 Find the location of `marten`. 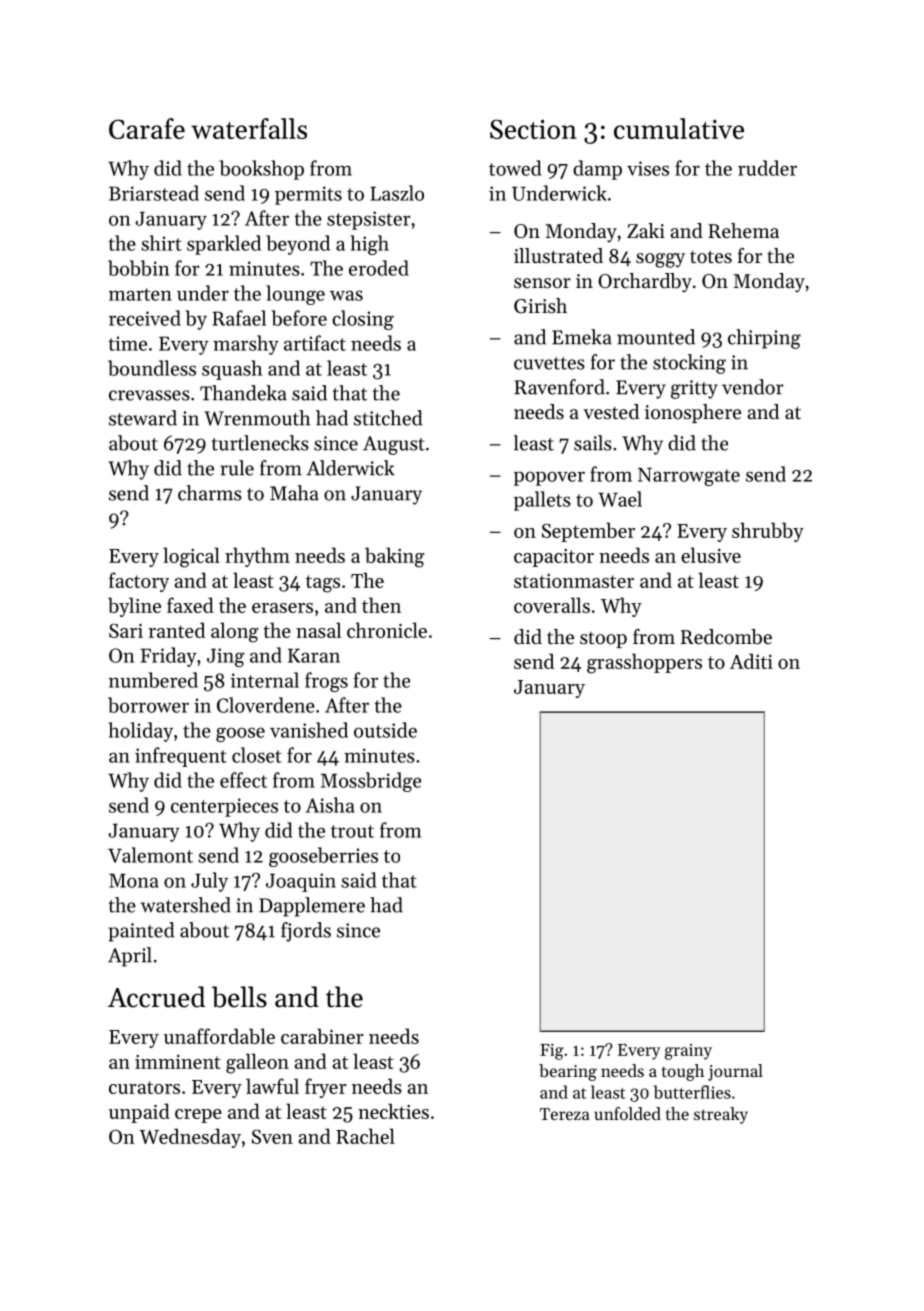

marten is located at coordinates (140, 294).
